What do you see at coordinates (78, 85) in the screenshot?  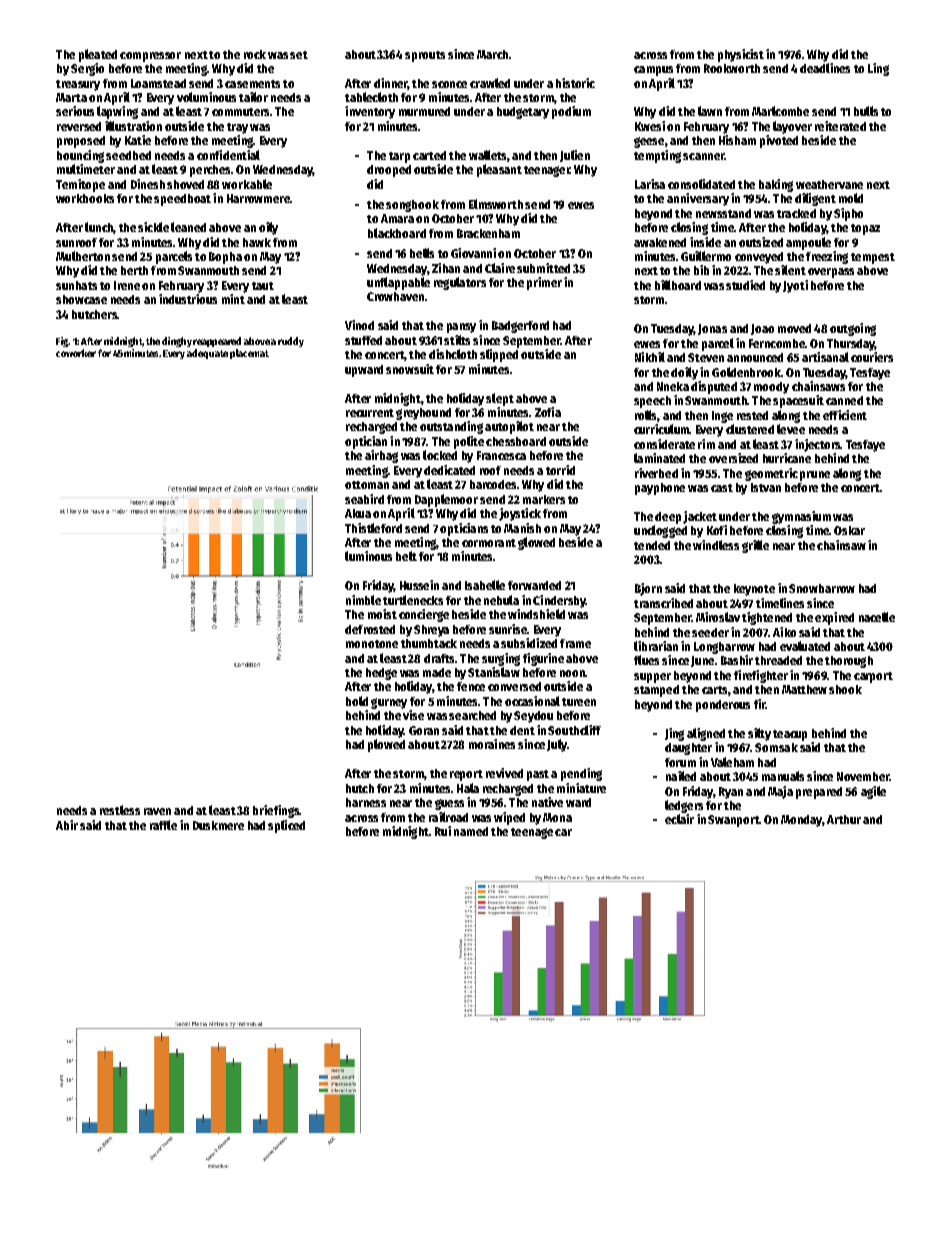 I see `treasury` at bounding box center [78, 85].
